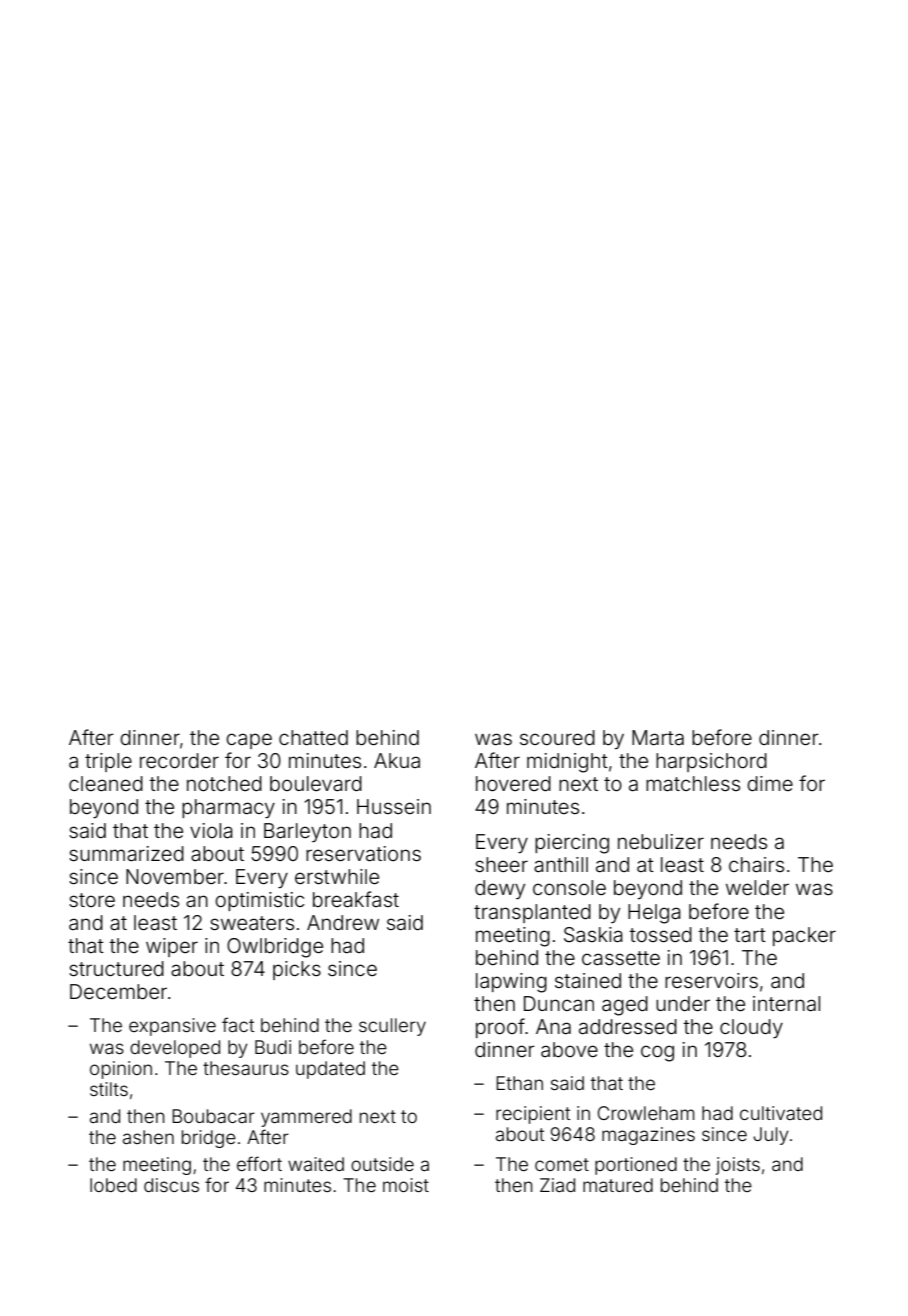  What do you see at coordinates (533, 1115) in the screenshot?
I see `recipient` at bounding box center [533, 1115].
